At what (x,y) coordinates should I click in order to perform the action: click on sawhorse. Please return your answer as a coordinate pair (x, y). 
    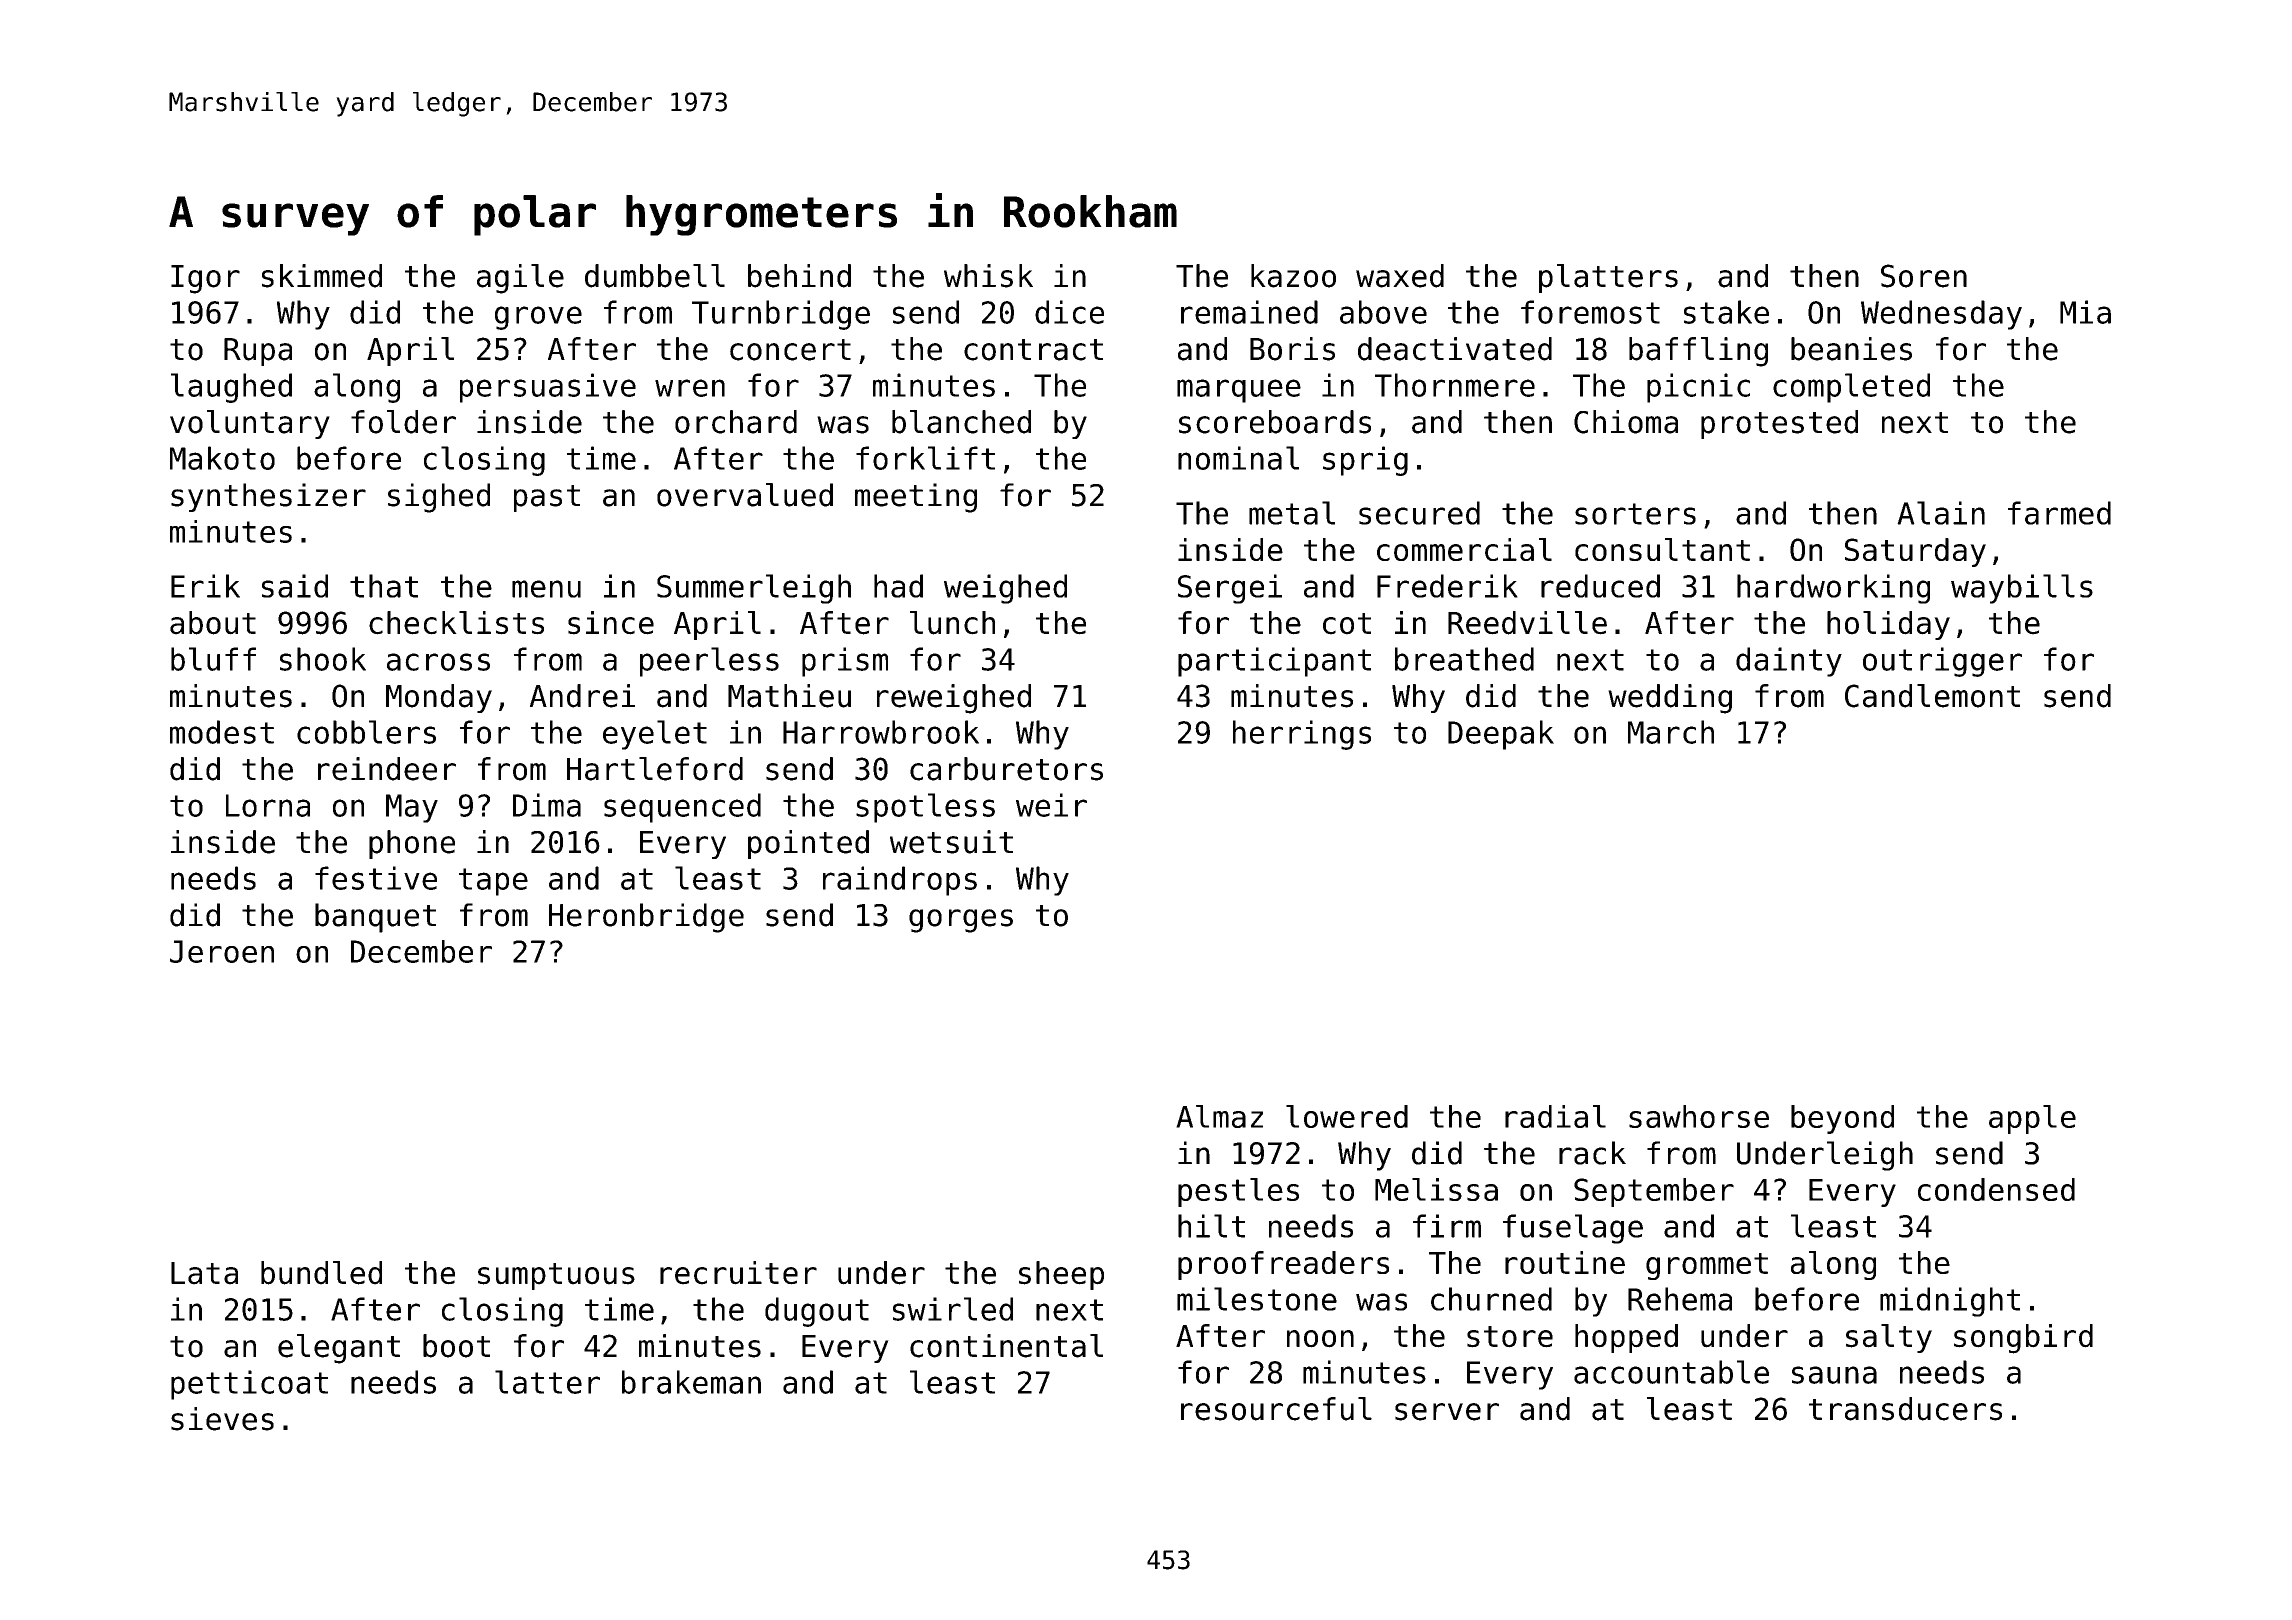
    Looking at the image, I should click on (1699, 1116).
